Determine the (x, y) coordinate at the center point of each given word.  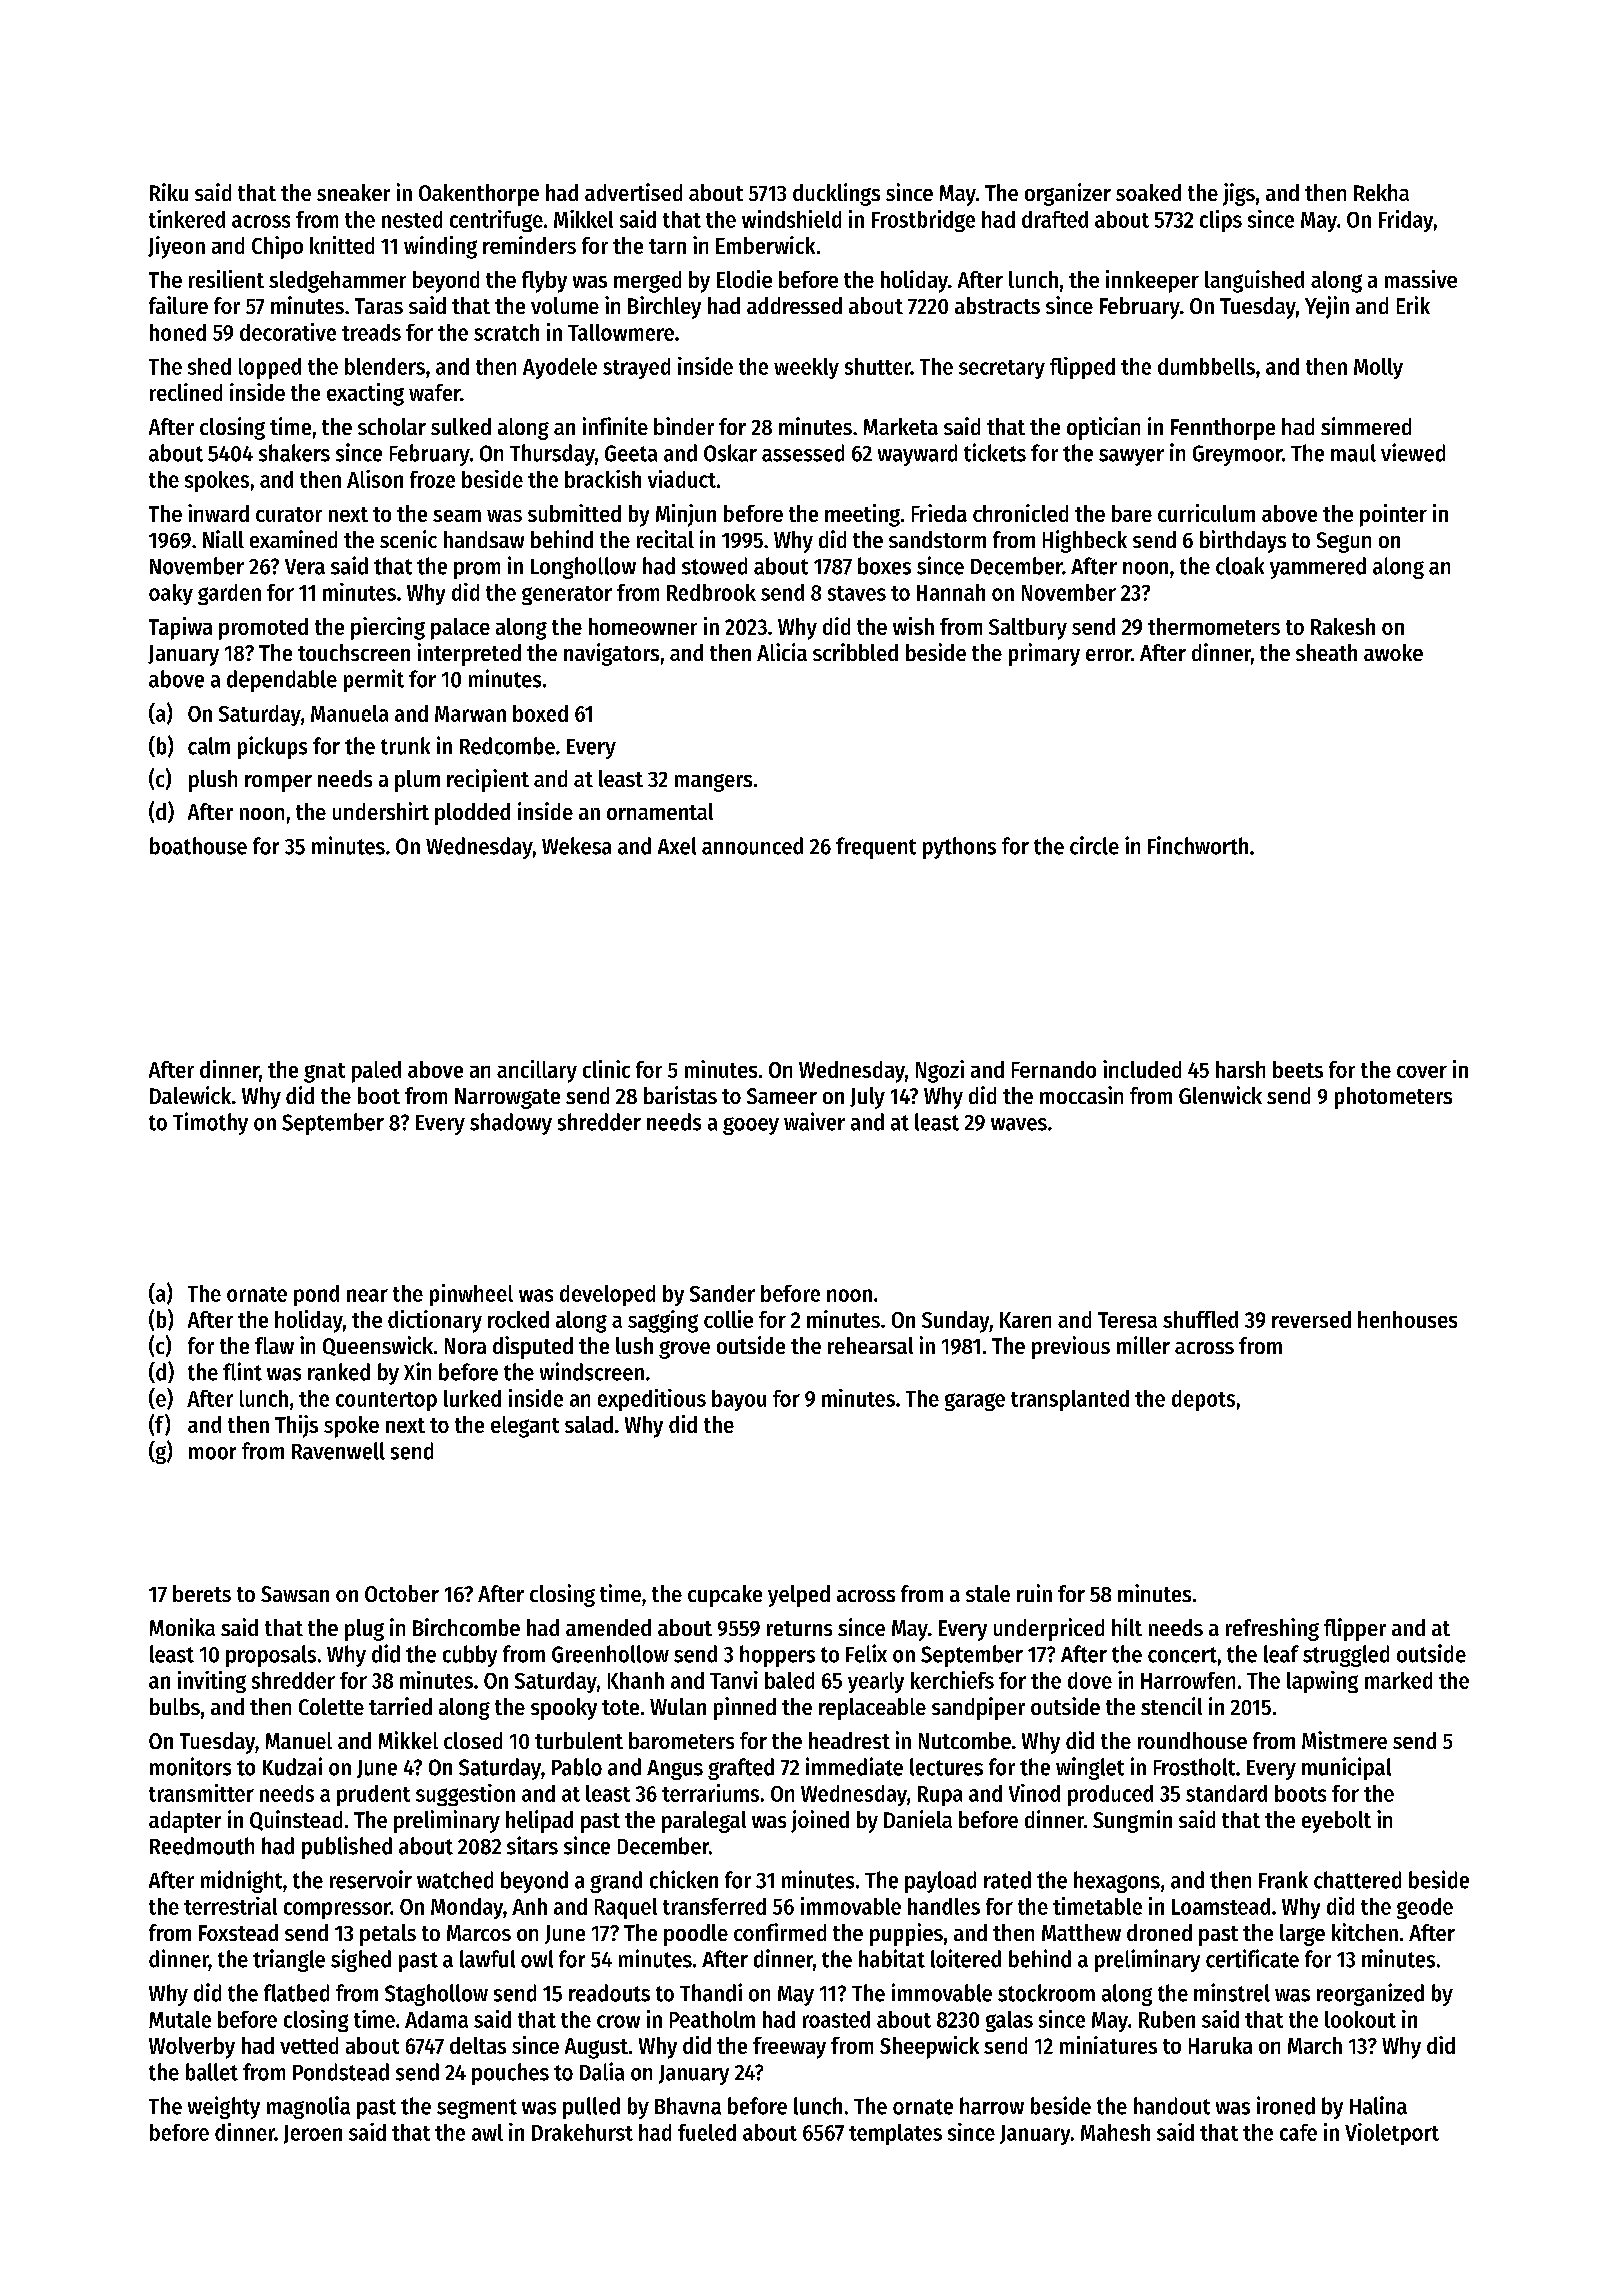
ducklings (836, 194)
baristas (680, 1095)
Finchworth (1198, 845)
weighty (224, 2107)
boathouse (198, 846)
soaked (1148, 192)
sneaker (353, 192)
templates (895, 2134)
